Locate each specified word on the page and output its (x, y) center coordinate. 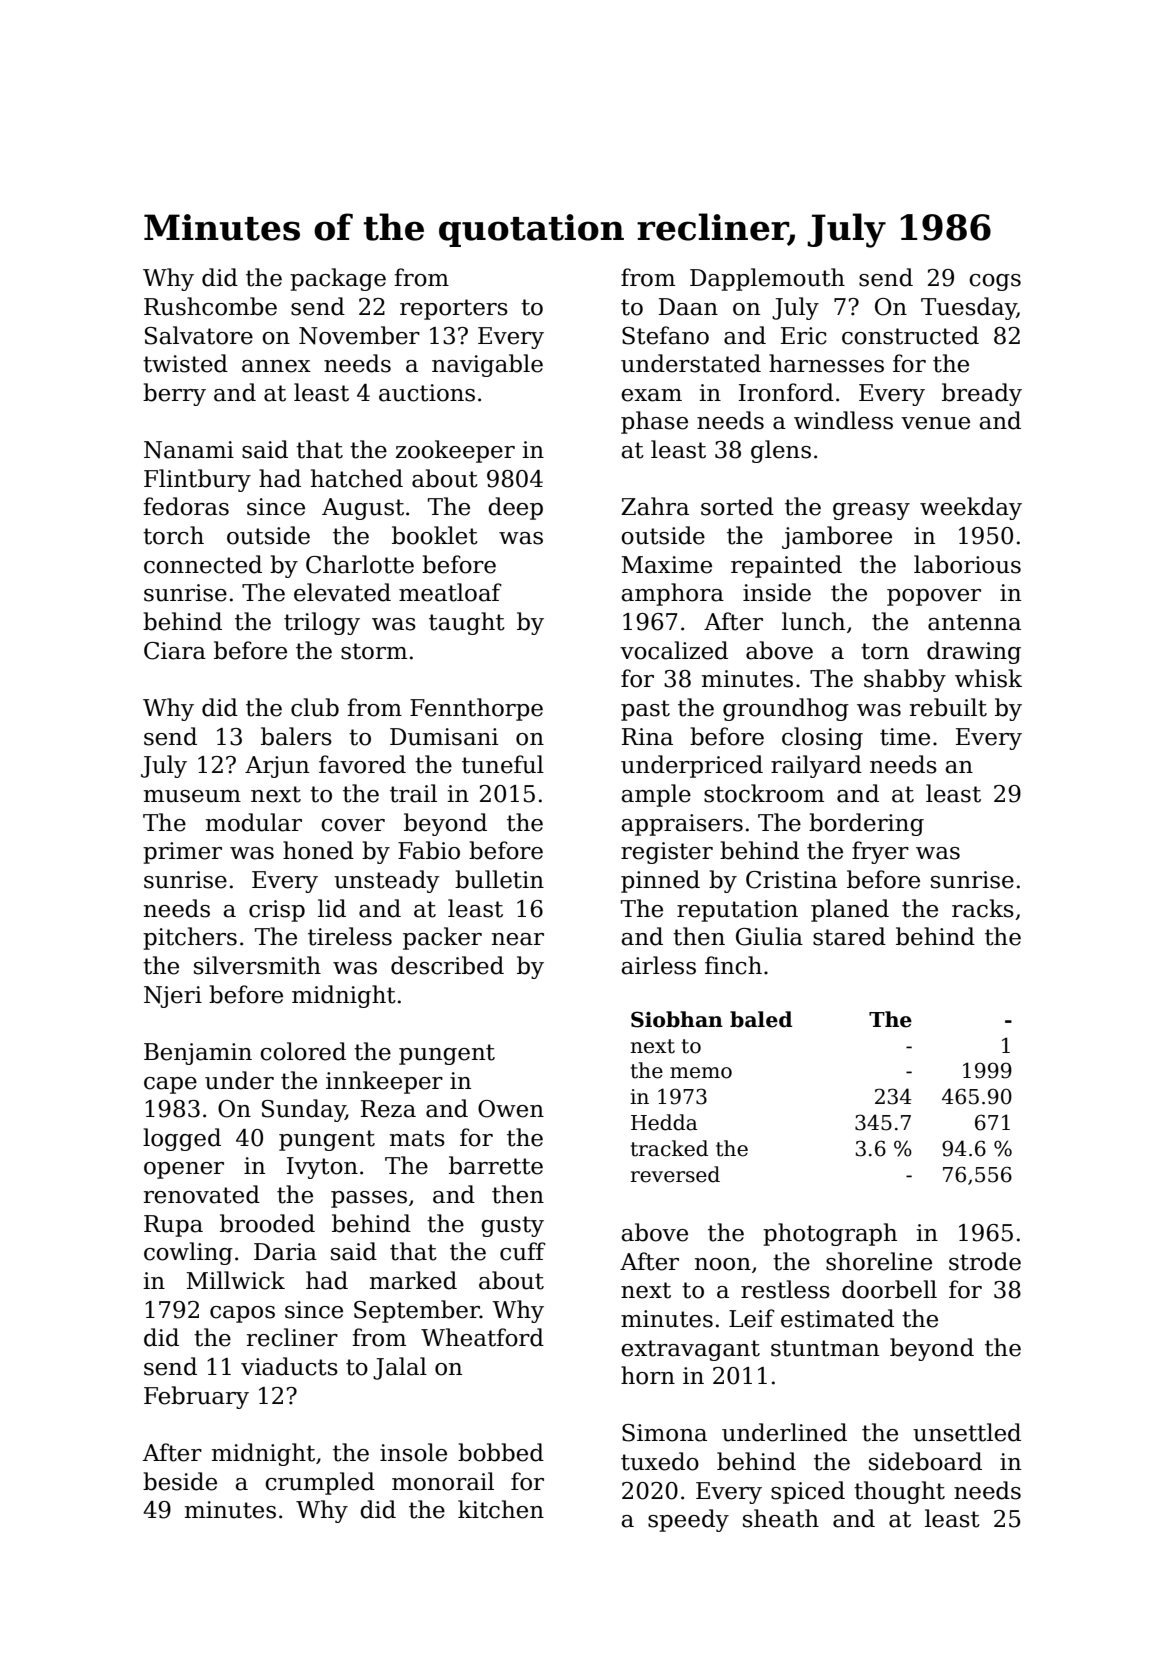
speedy (688, 1520)
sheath (781, 1518)
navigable (487, 365)
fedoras (186, 506)
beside (180, 1481)
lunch (813, 621)
